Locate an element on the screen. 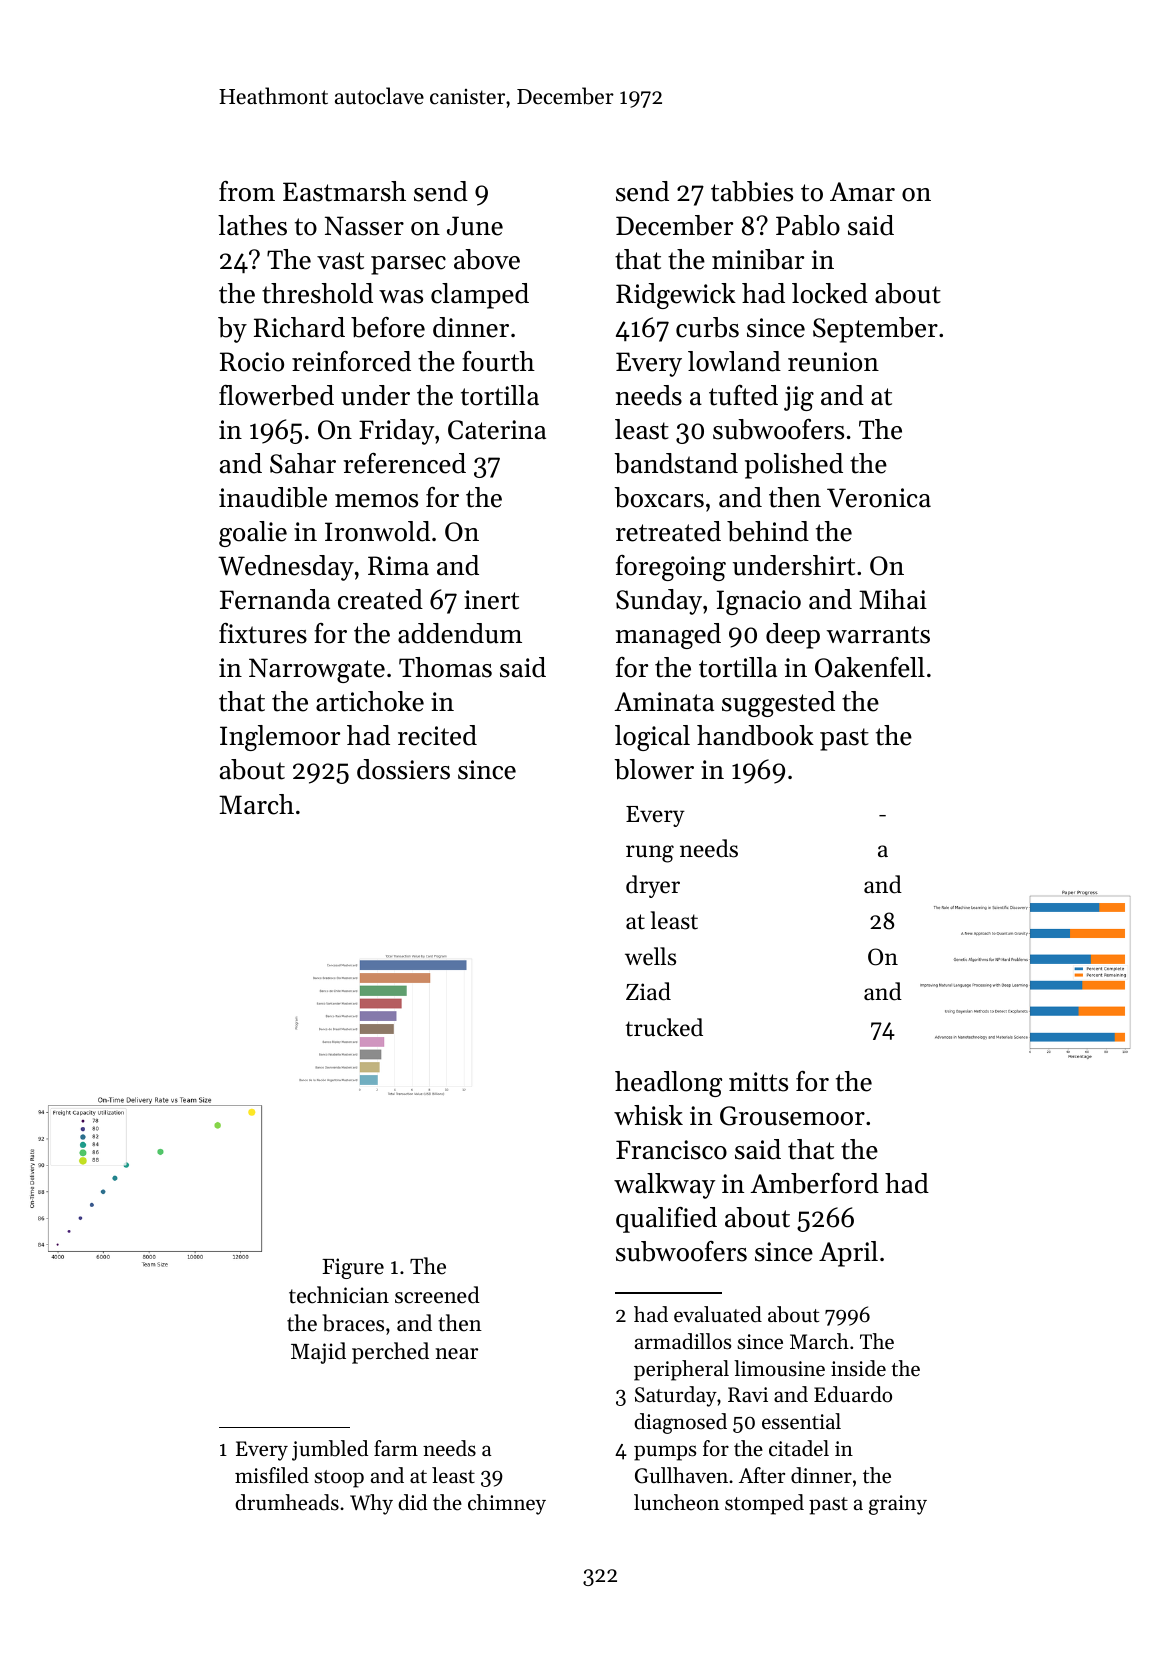 This screenshot has height=1654, width=1165. chimney is located at coordinates (507, 1504).
